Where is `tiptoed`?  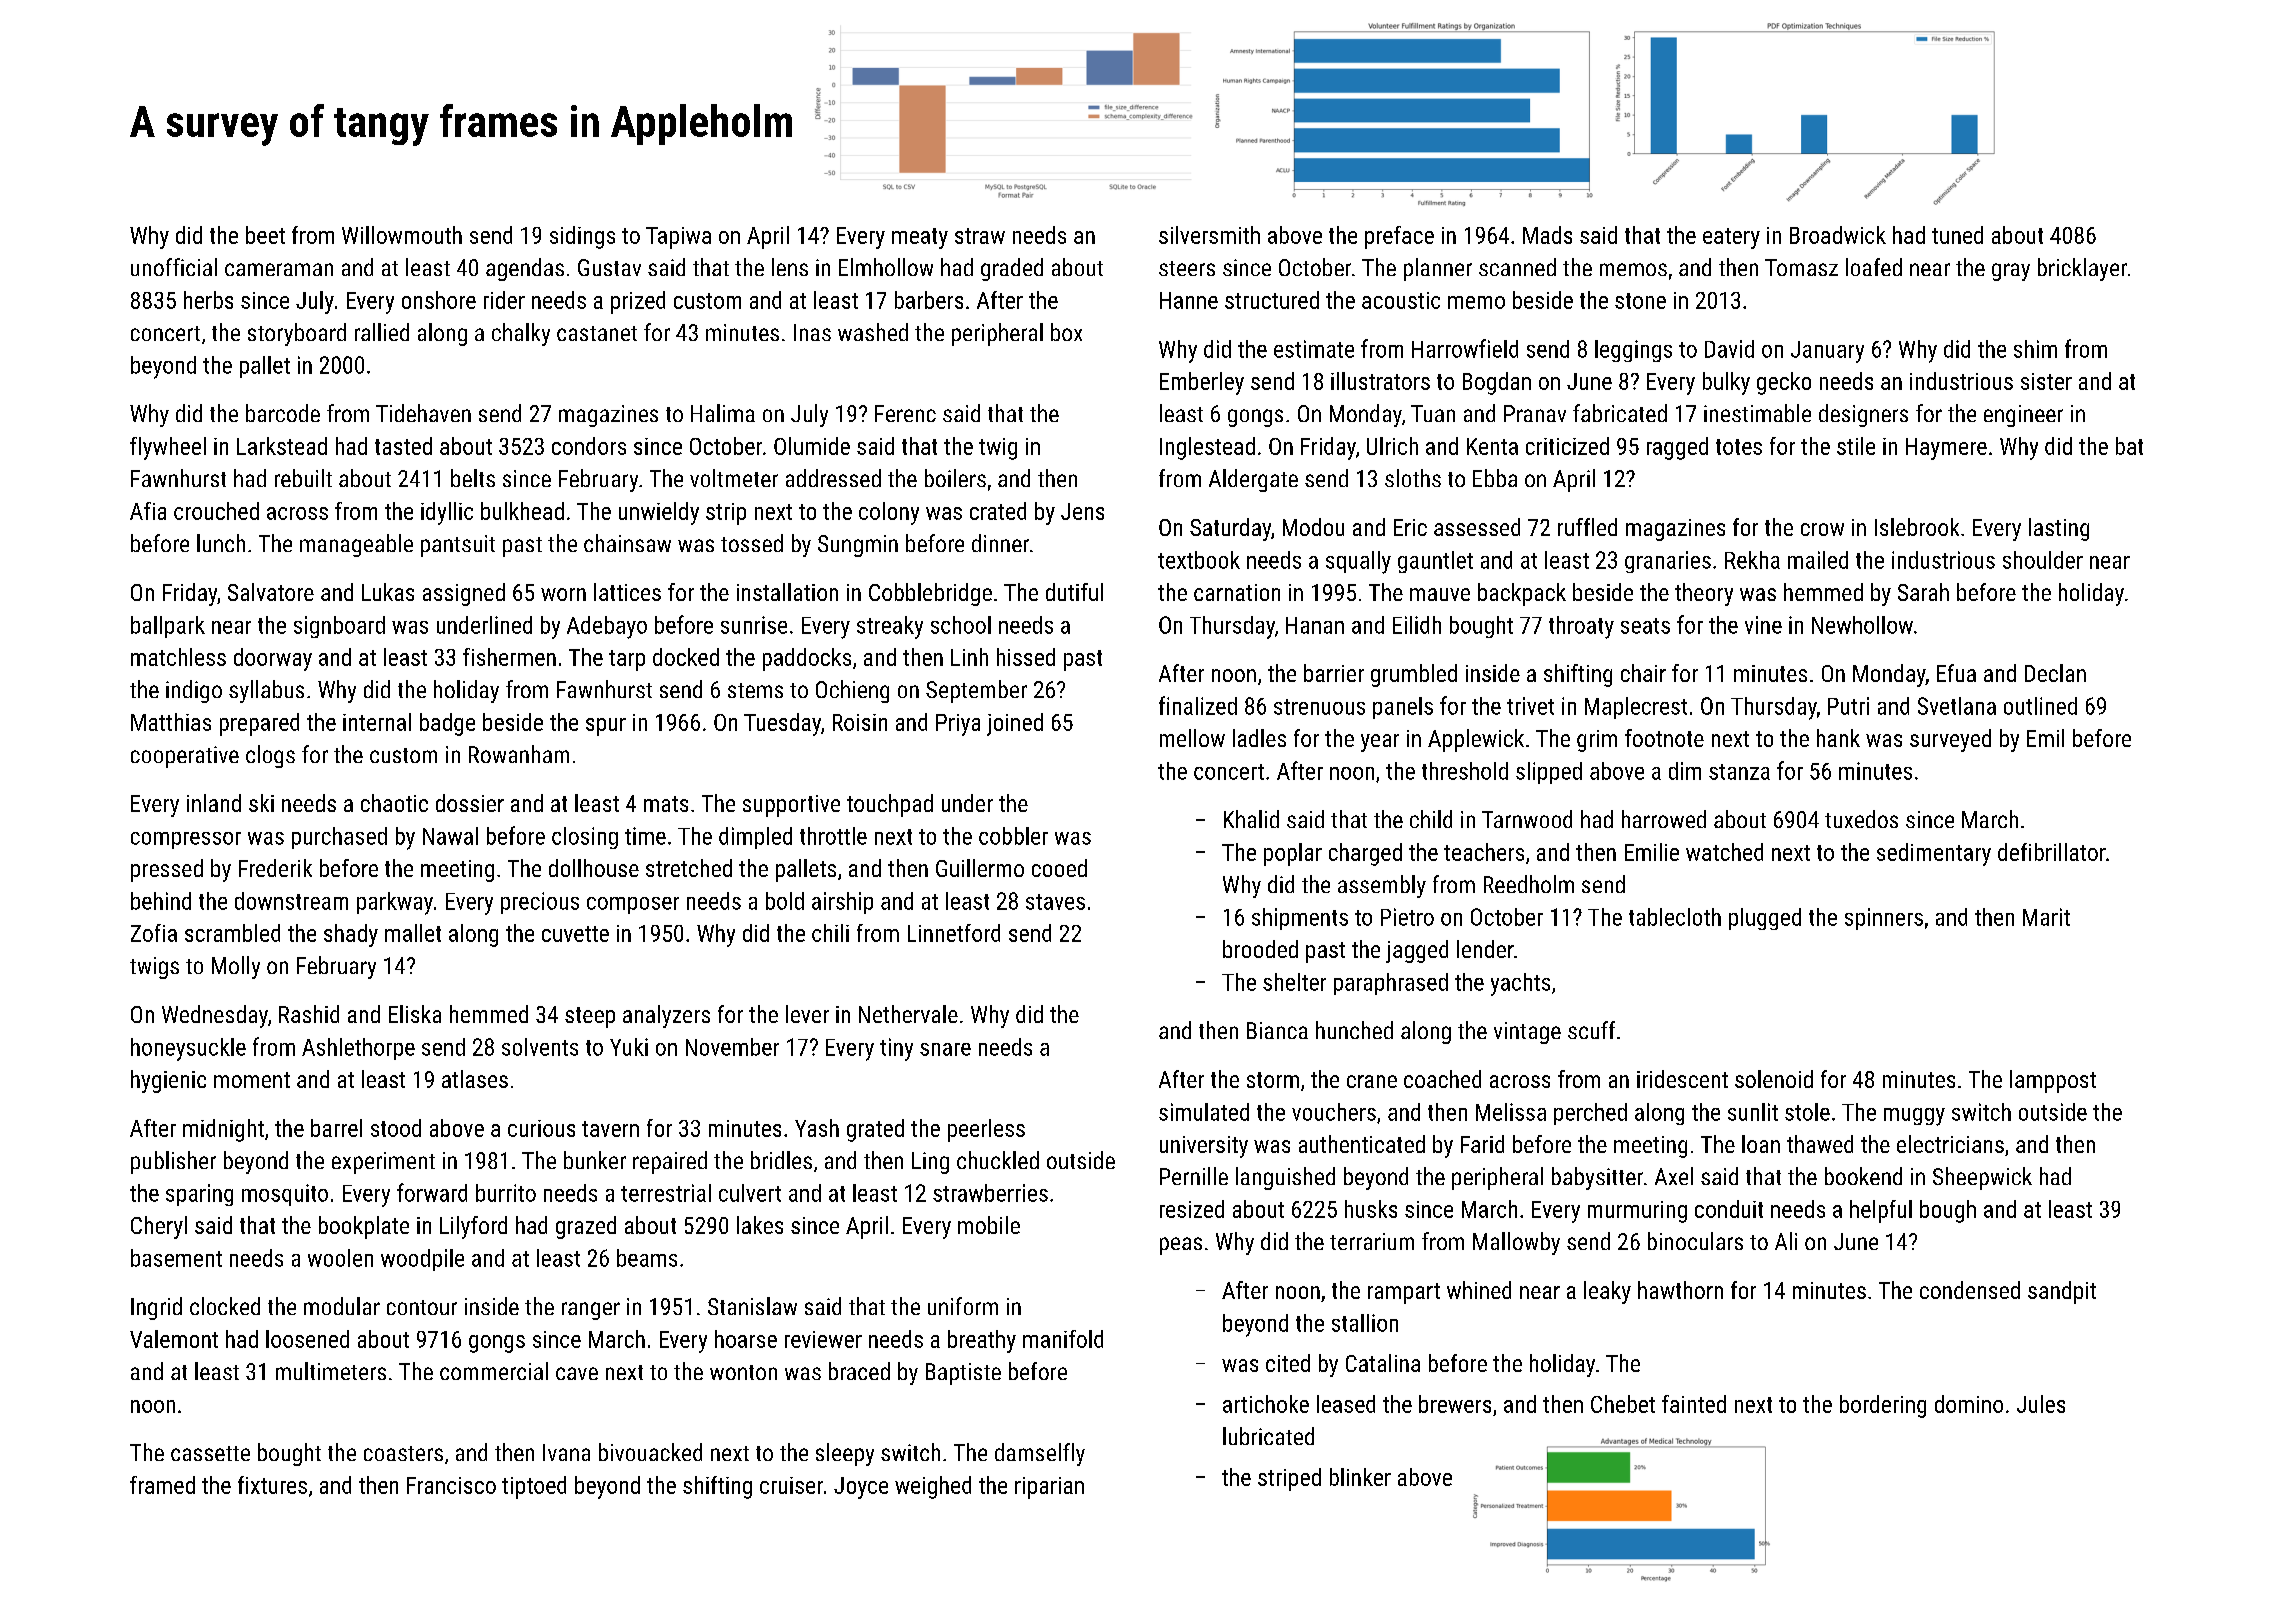
tiptoed is located at coordinates (534, 1487).
